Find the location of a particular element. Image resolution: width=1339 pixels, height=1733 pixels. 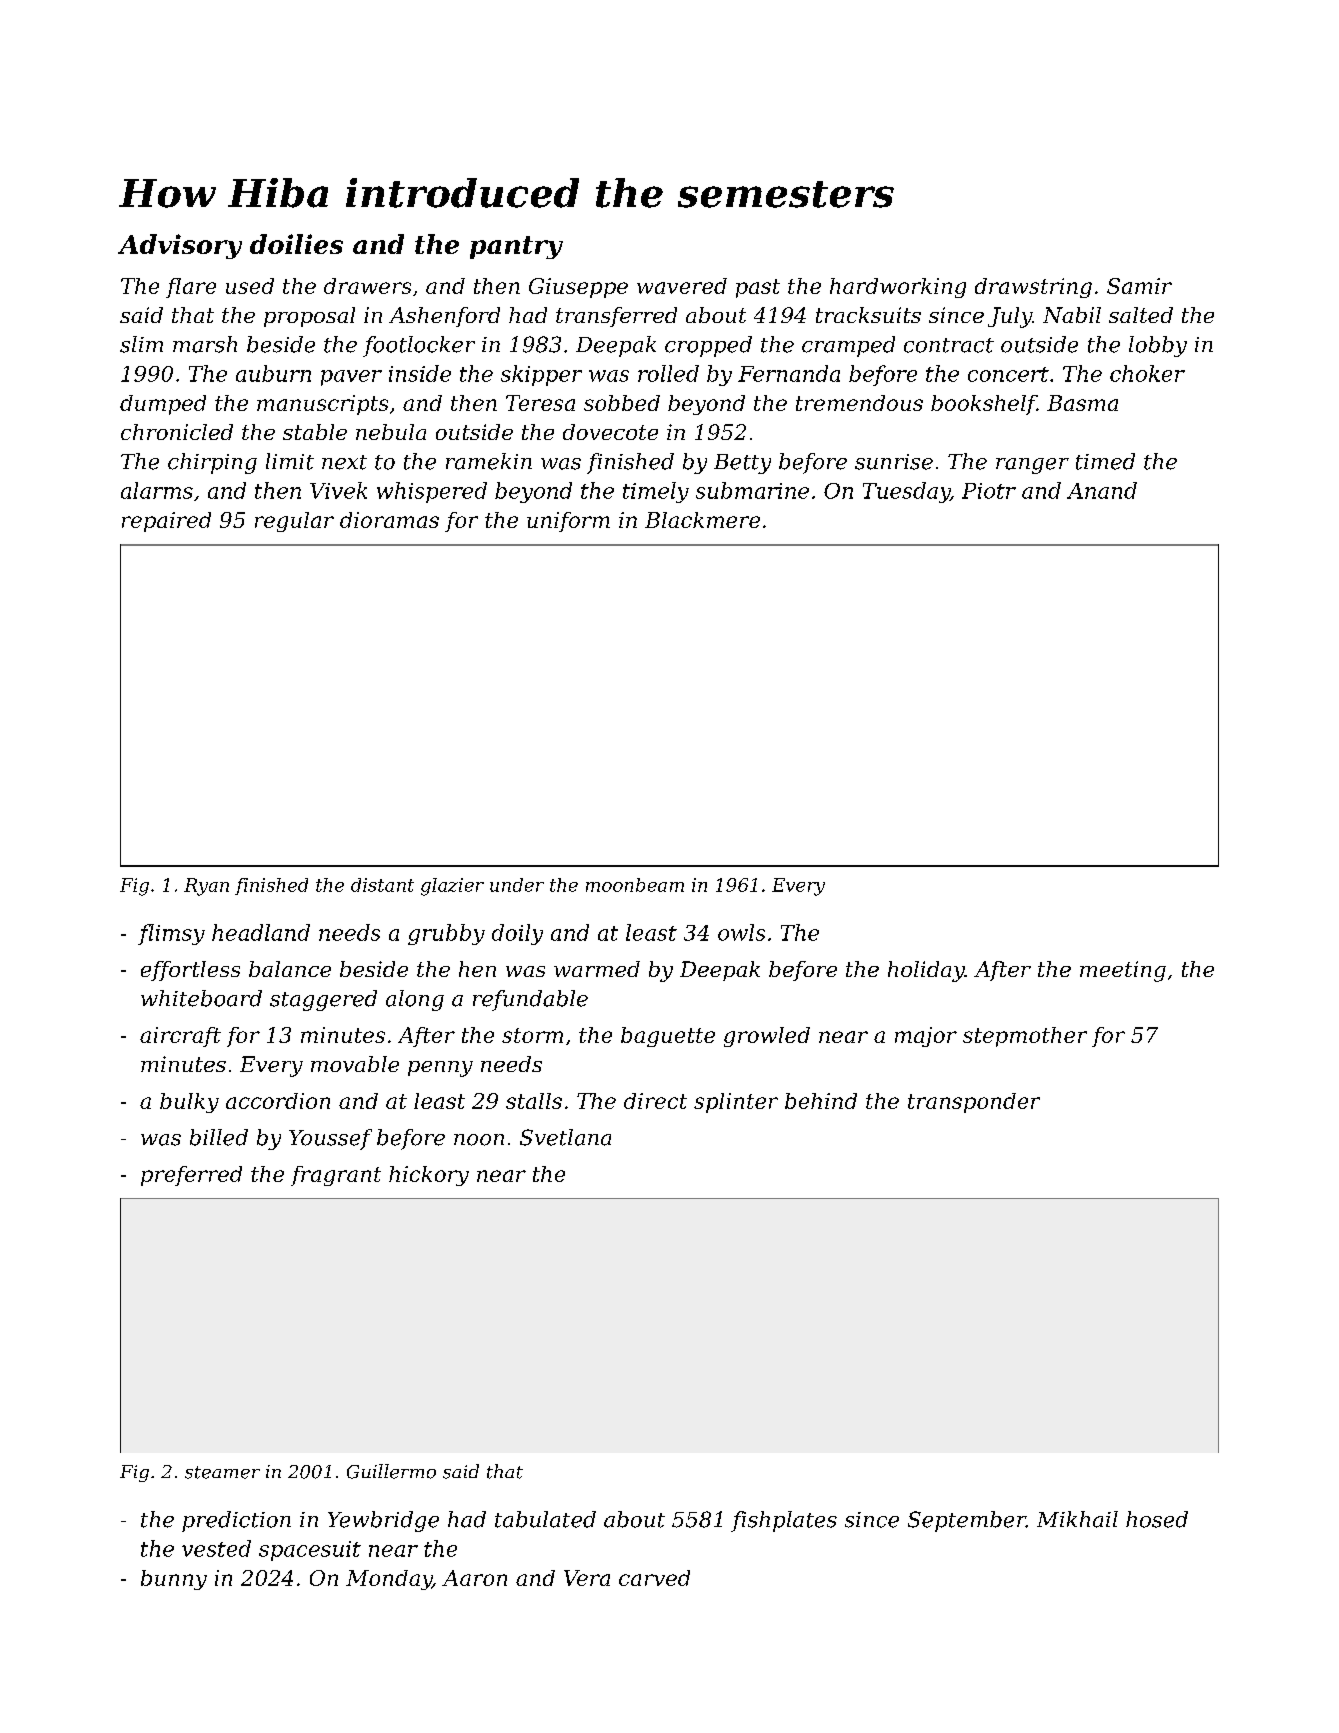

hickory is located at coordinates (429, 1176).
